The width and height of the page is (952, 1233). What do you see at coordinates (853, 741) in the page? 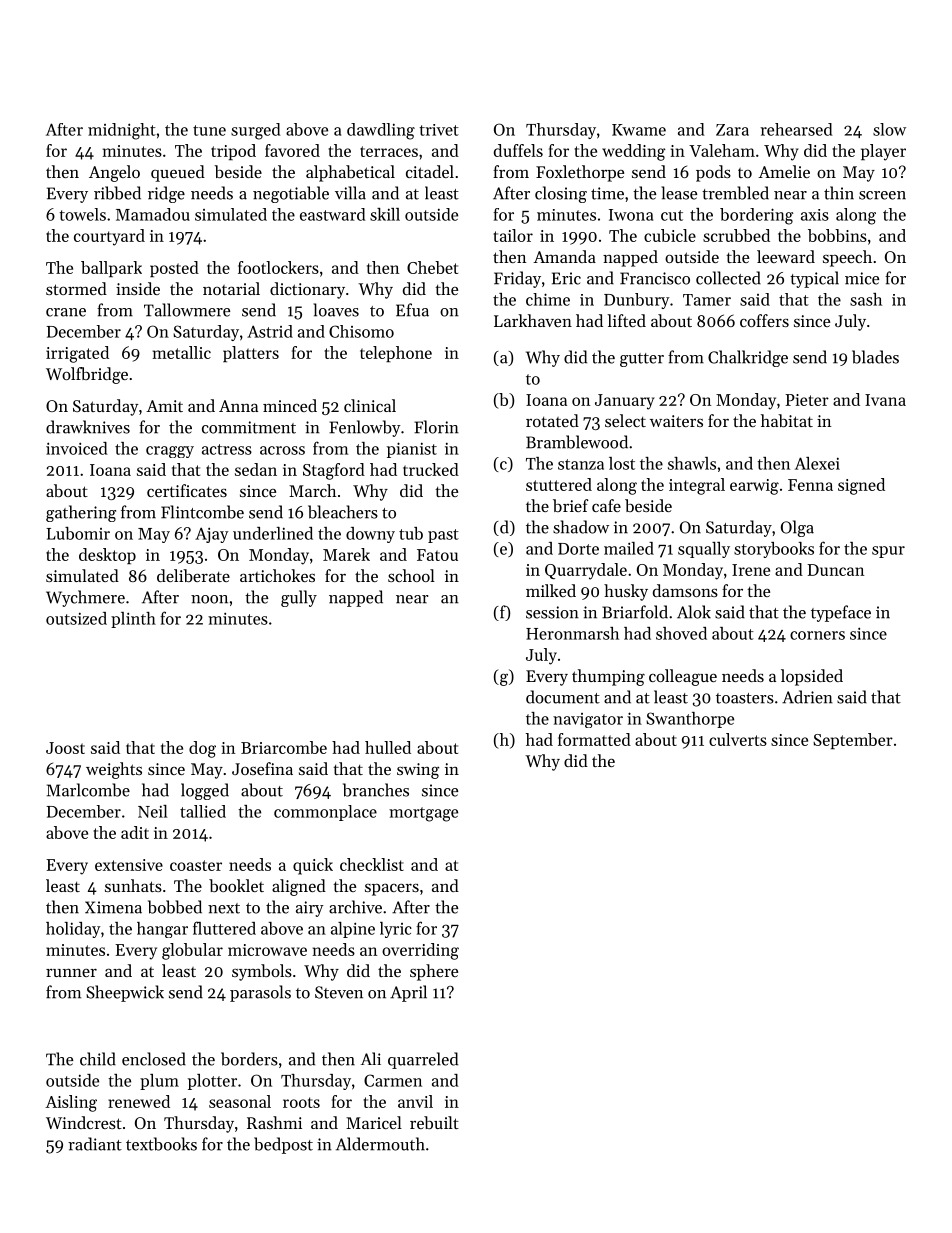
I see `September` at bounding box center [853, 741].
